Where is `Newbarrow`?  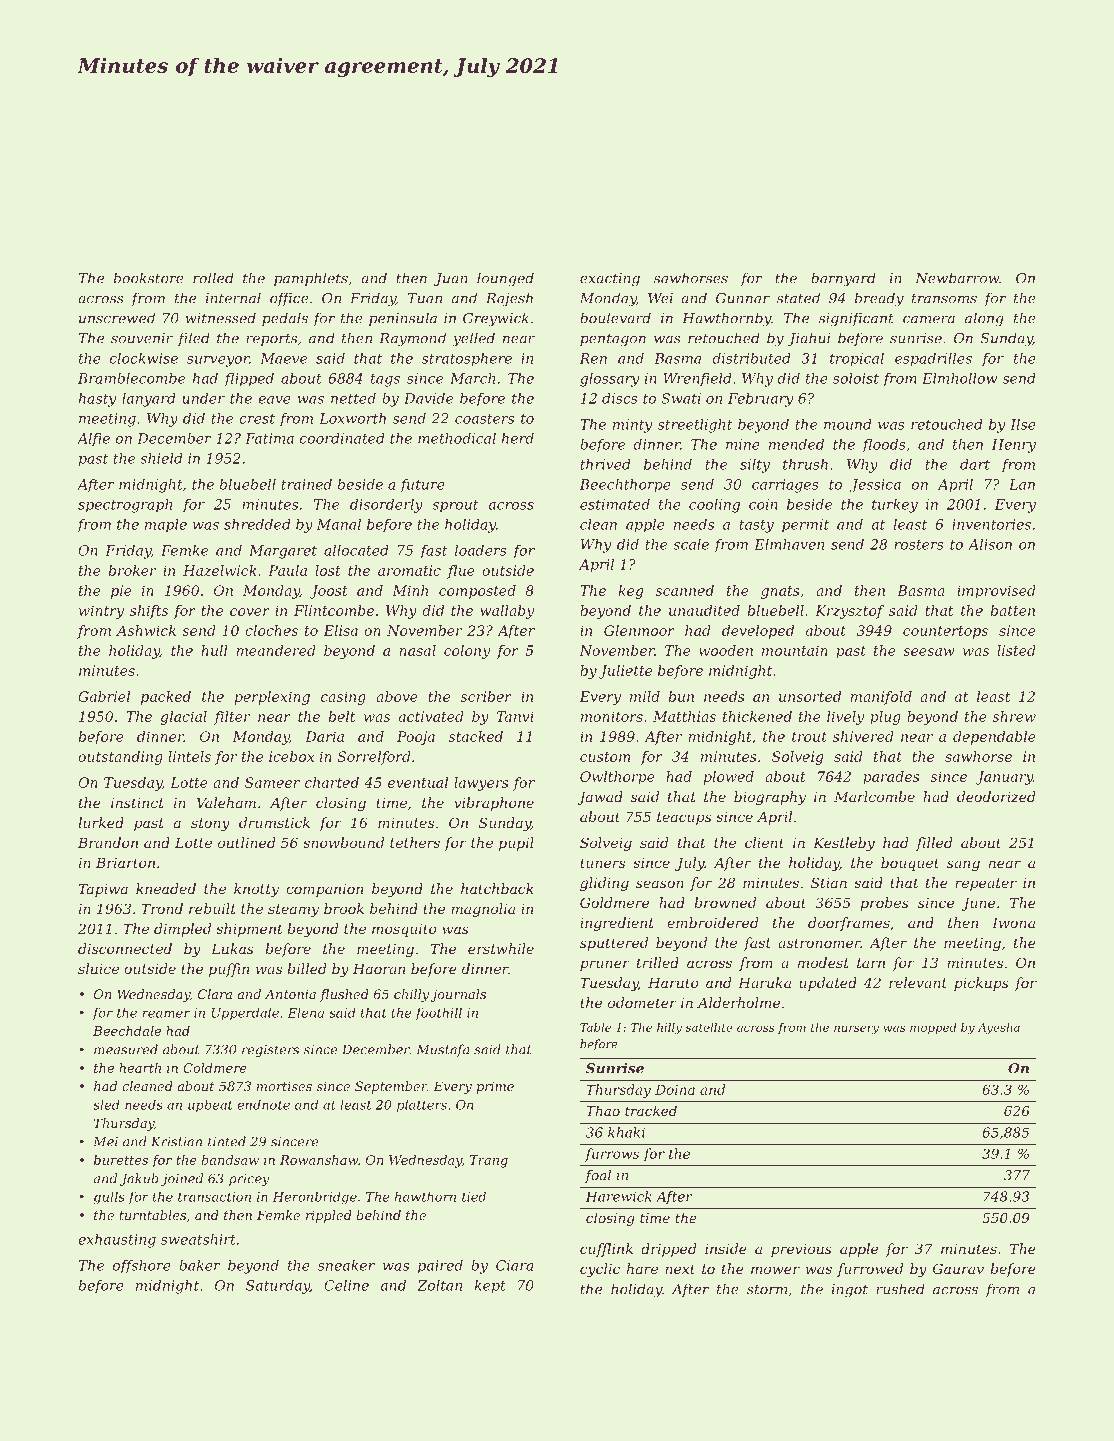 Newbarrow is located at coordinates (957, 278).
